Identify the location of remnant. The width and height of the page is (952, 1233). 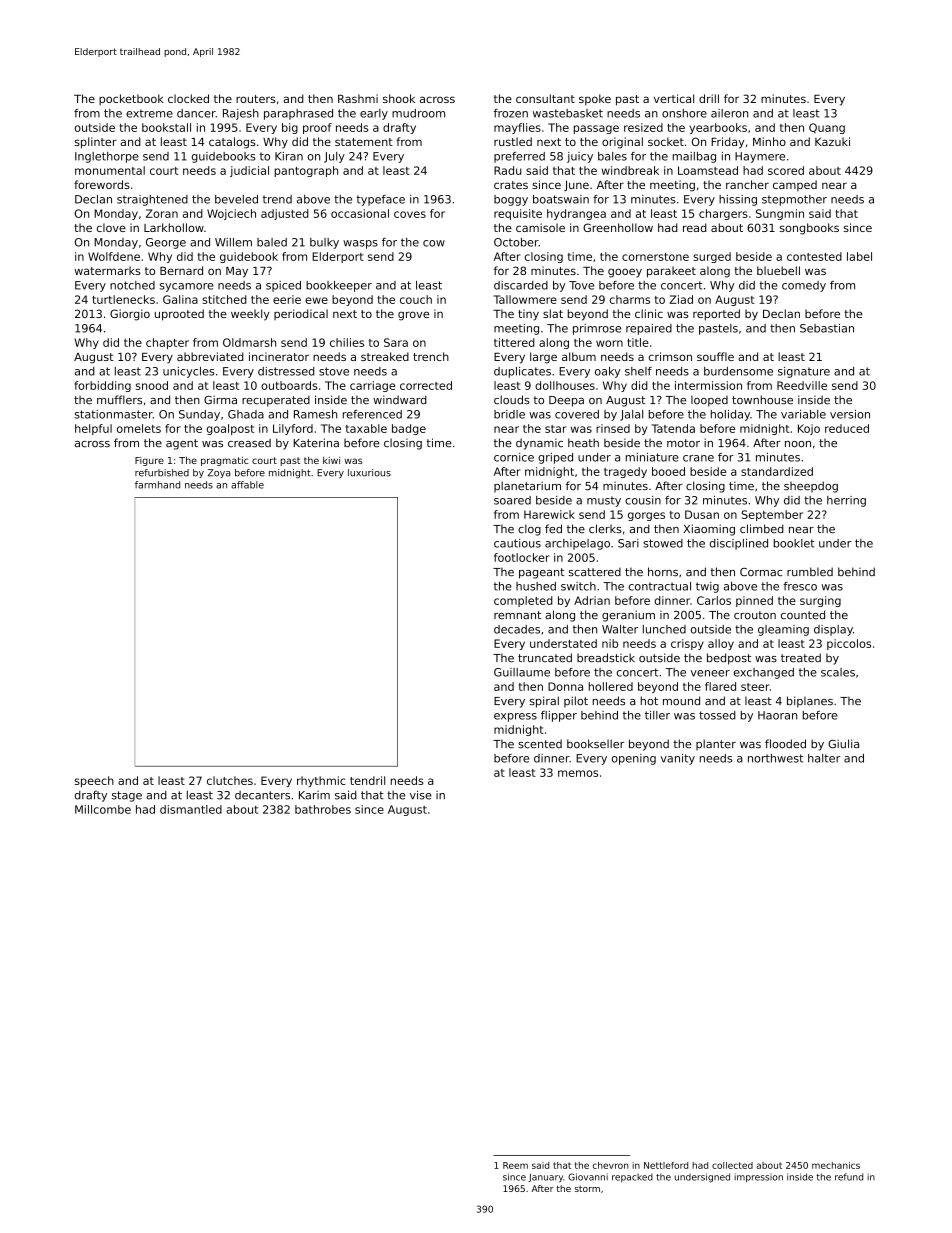
(517, 615).
